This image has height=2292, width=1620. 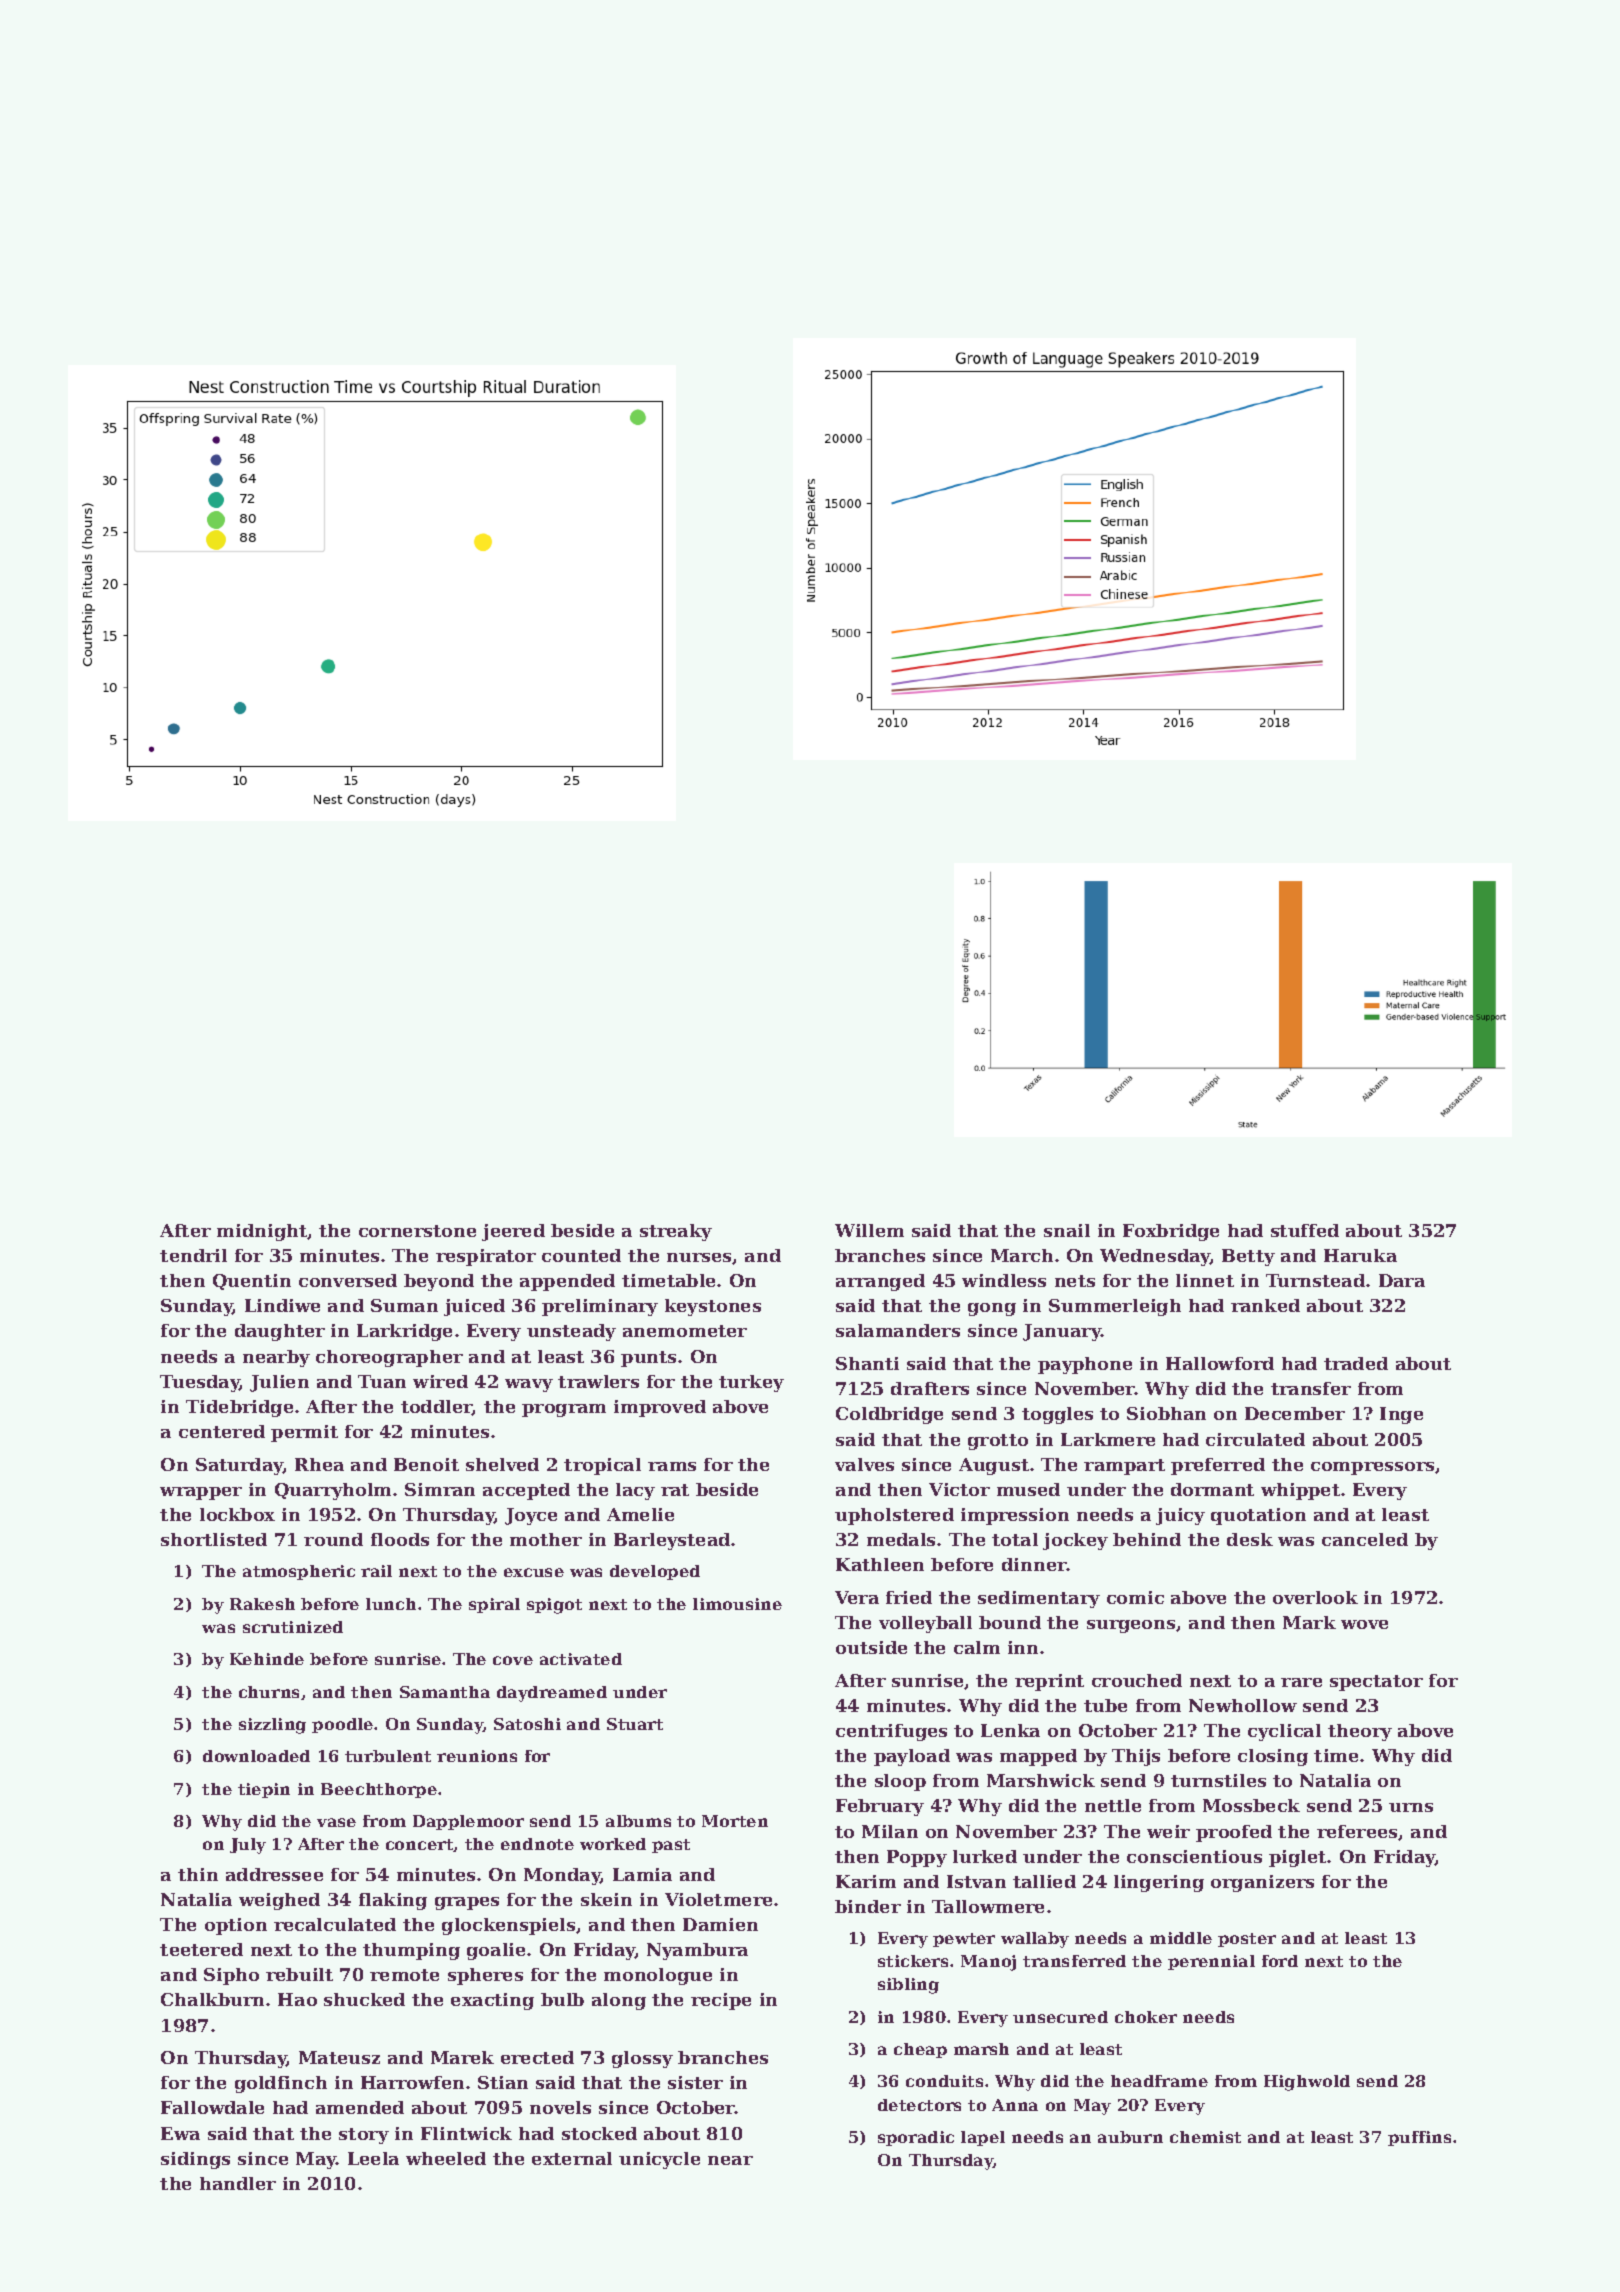 I want to click on valves, so click(x=864, y=1464).
